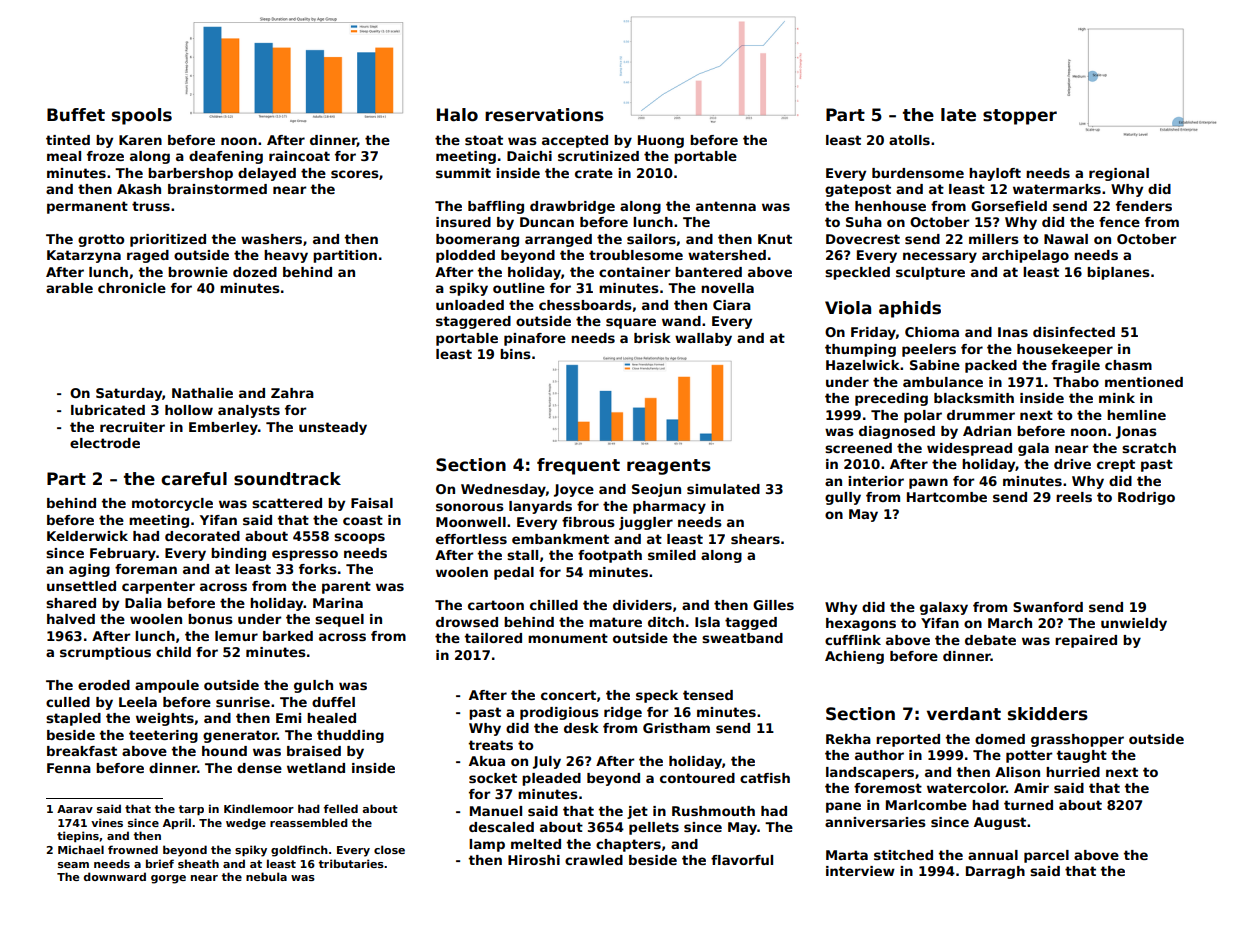  I want to click on Hazelwick, so click(863, 365).
